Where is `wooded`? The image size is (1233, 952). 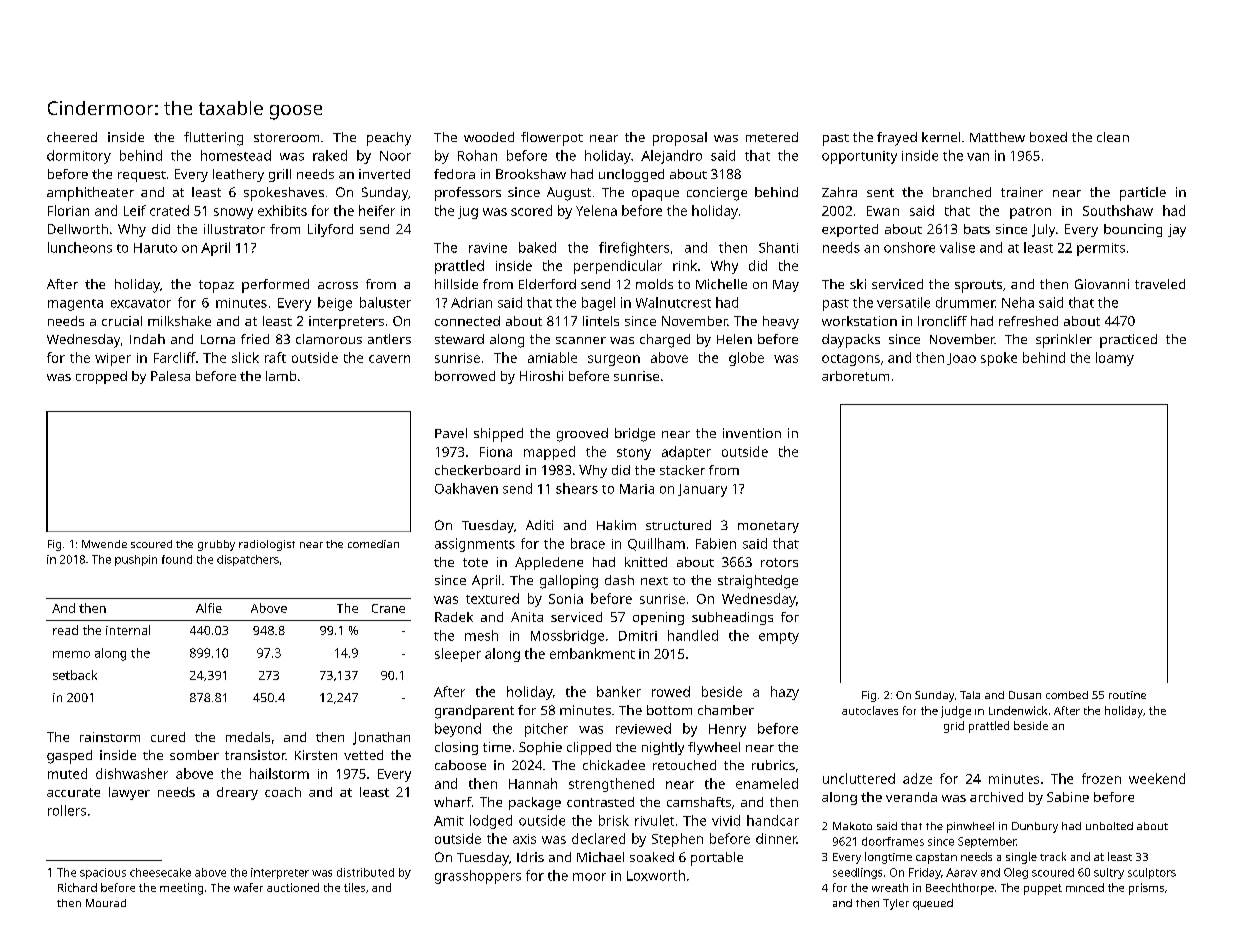
wooded is located at coordinates (489, 137).
